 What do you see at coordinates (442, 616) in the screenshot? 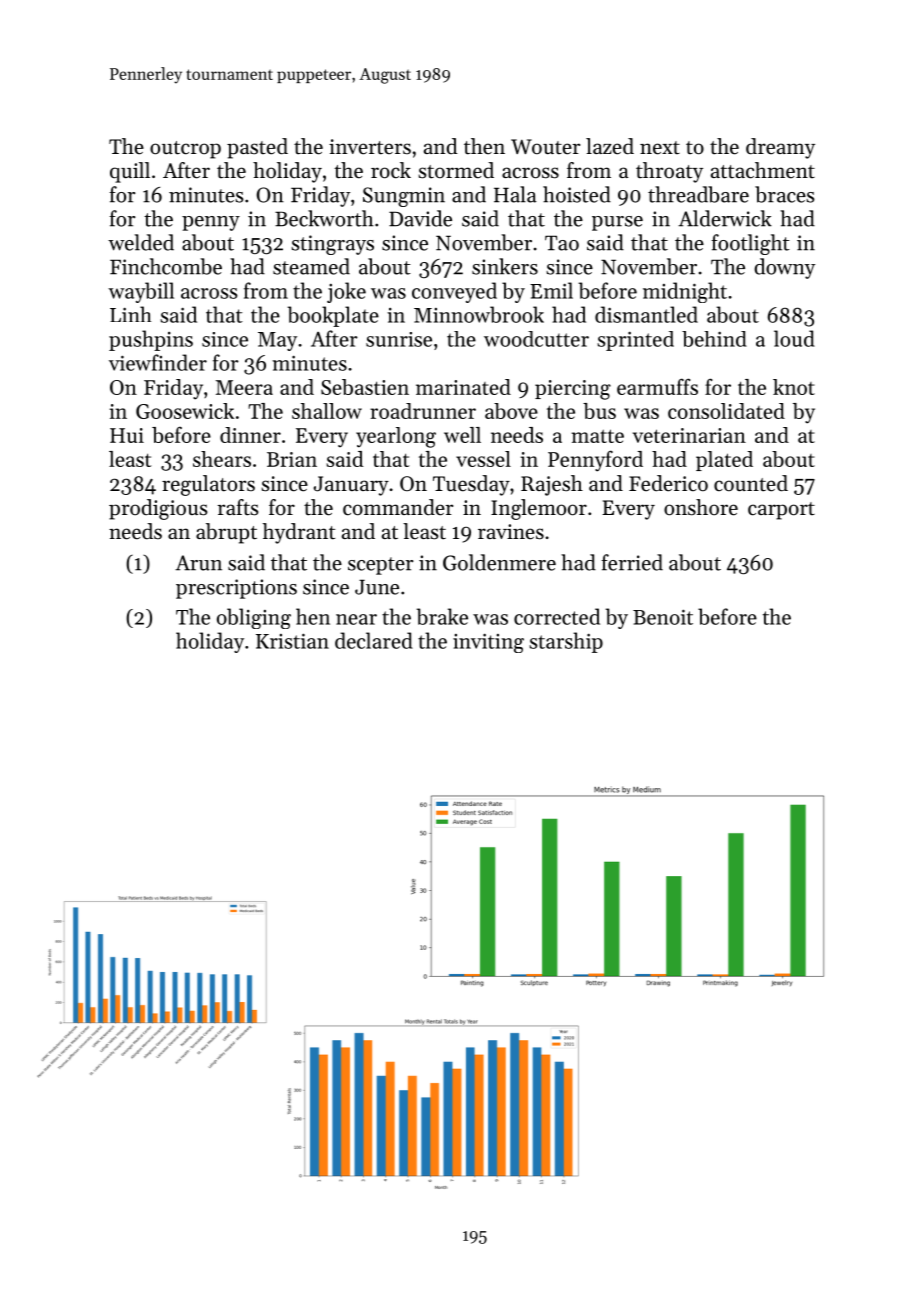
I see `brake` at bounding box center [442, 616].
